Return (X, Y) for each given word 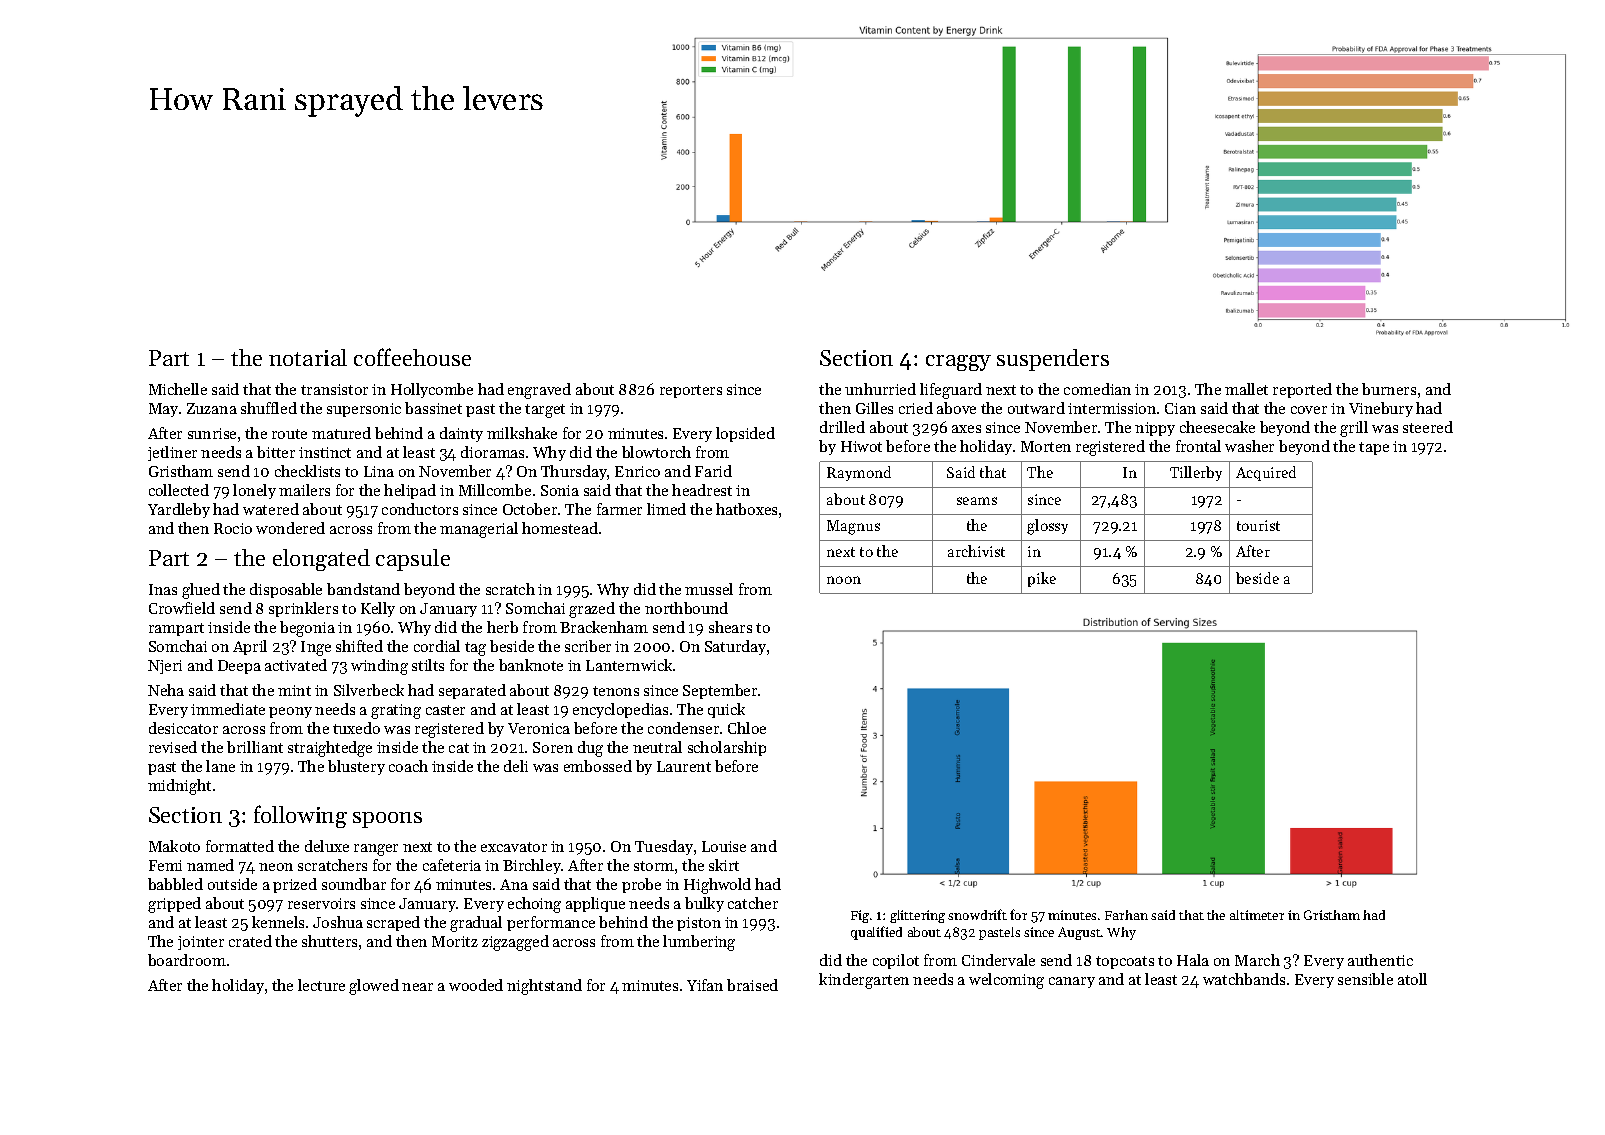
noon (844, 580)
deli (516, 766)
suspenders (1053, 360)
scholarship (727, 748)
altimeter (1257, 915)
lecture (321, 985)
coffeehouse (412, 357)
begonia (307, 629)
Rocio (233, 528)
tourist (1258, 525)
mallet (1246, 389)
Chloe (747, 728)
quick (726, 710)
